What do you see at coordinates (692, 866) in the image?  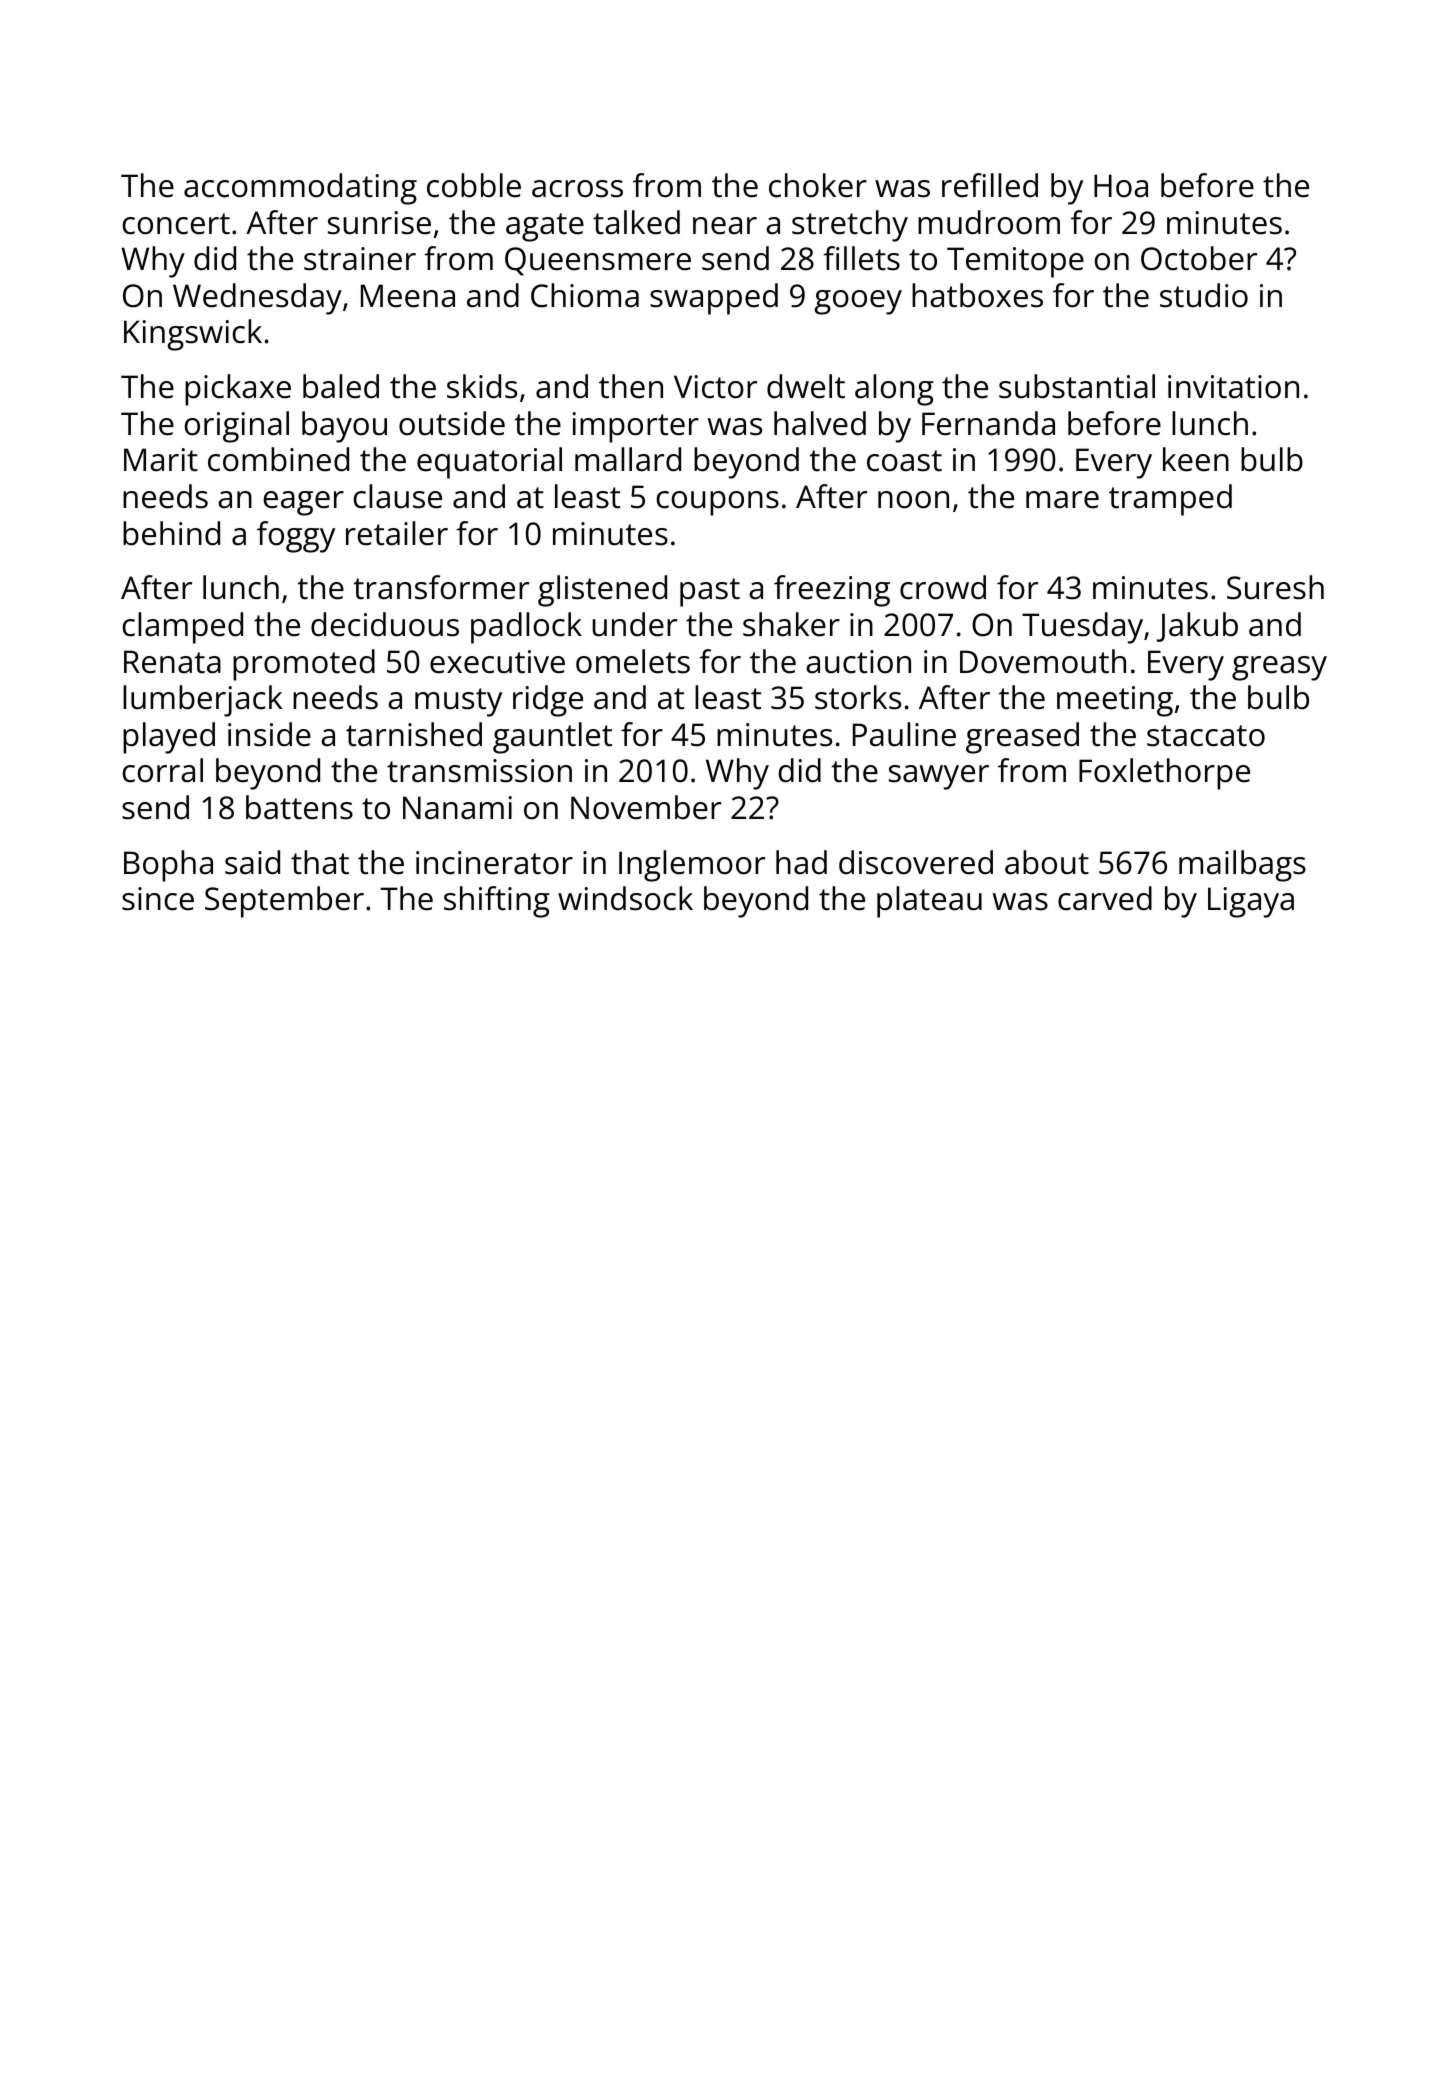 I see `Inglemoor` at bounding box center [692, 866].
